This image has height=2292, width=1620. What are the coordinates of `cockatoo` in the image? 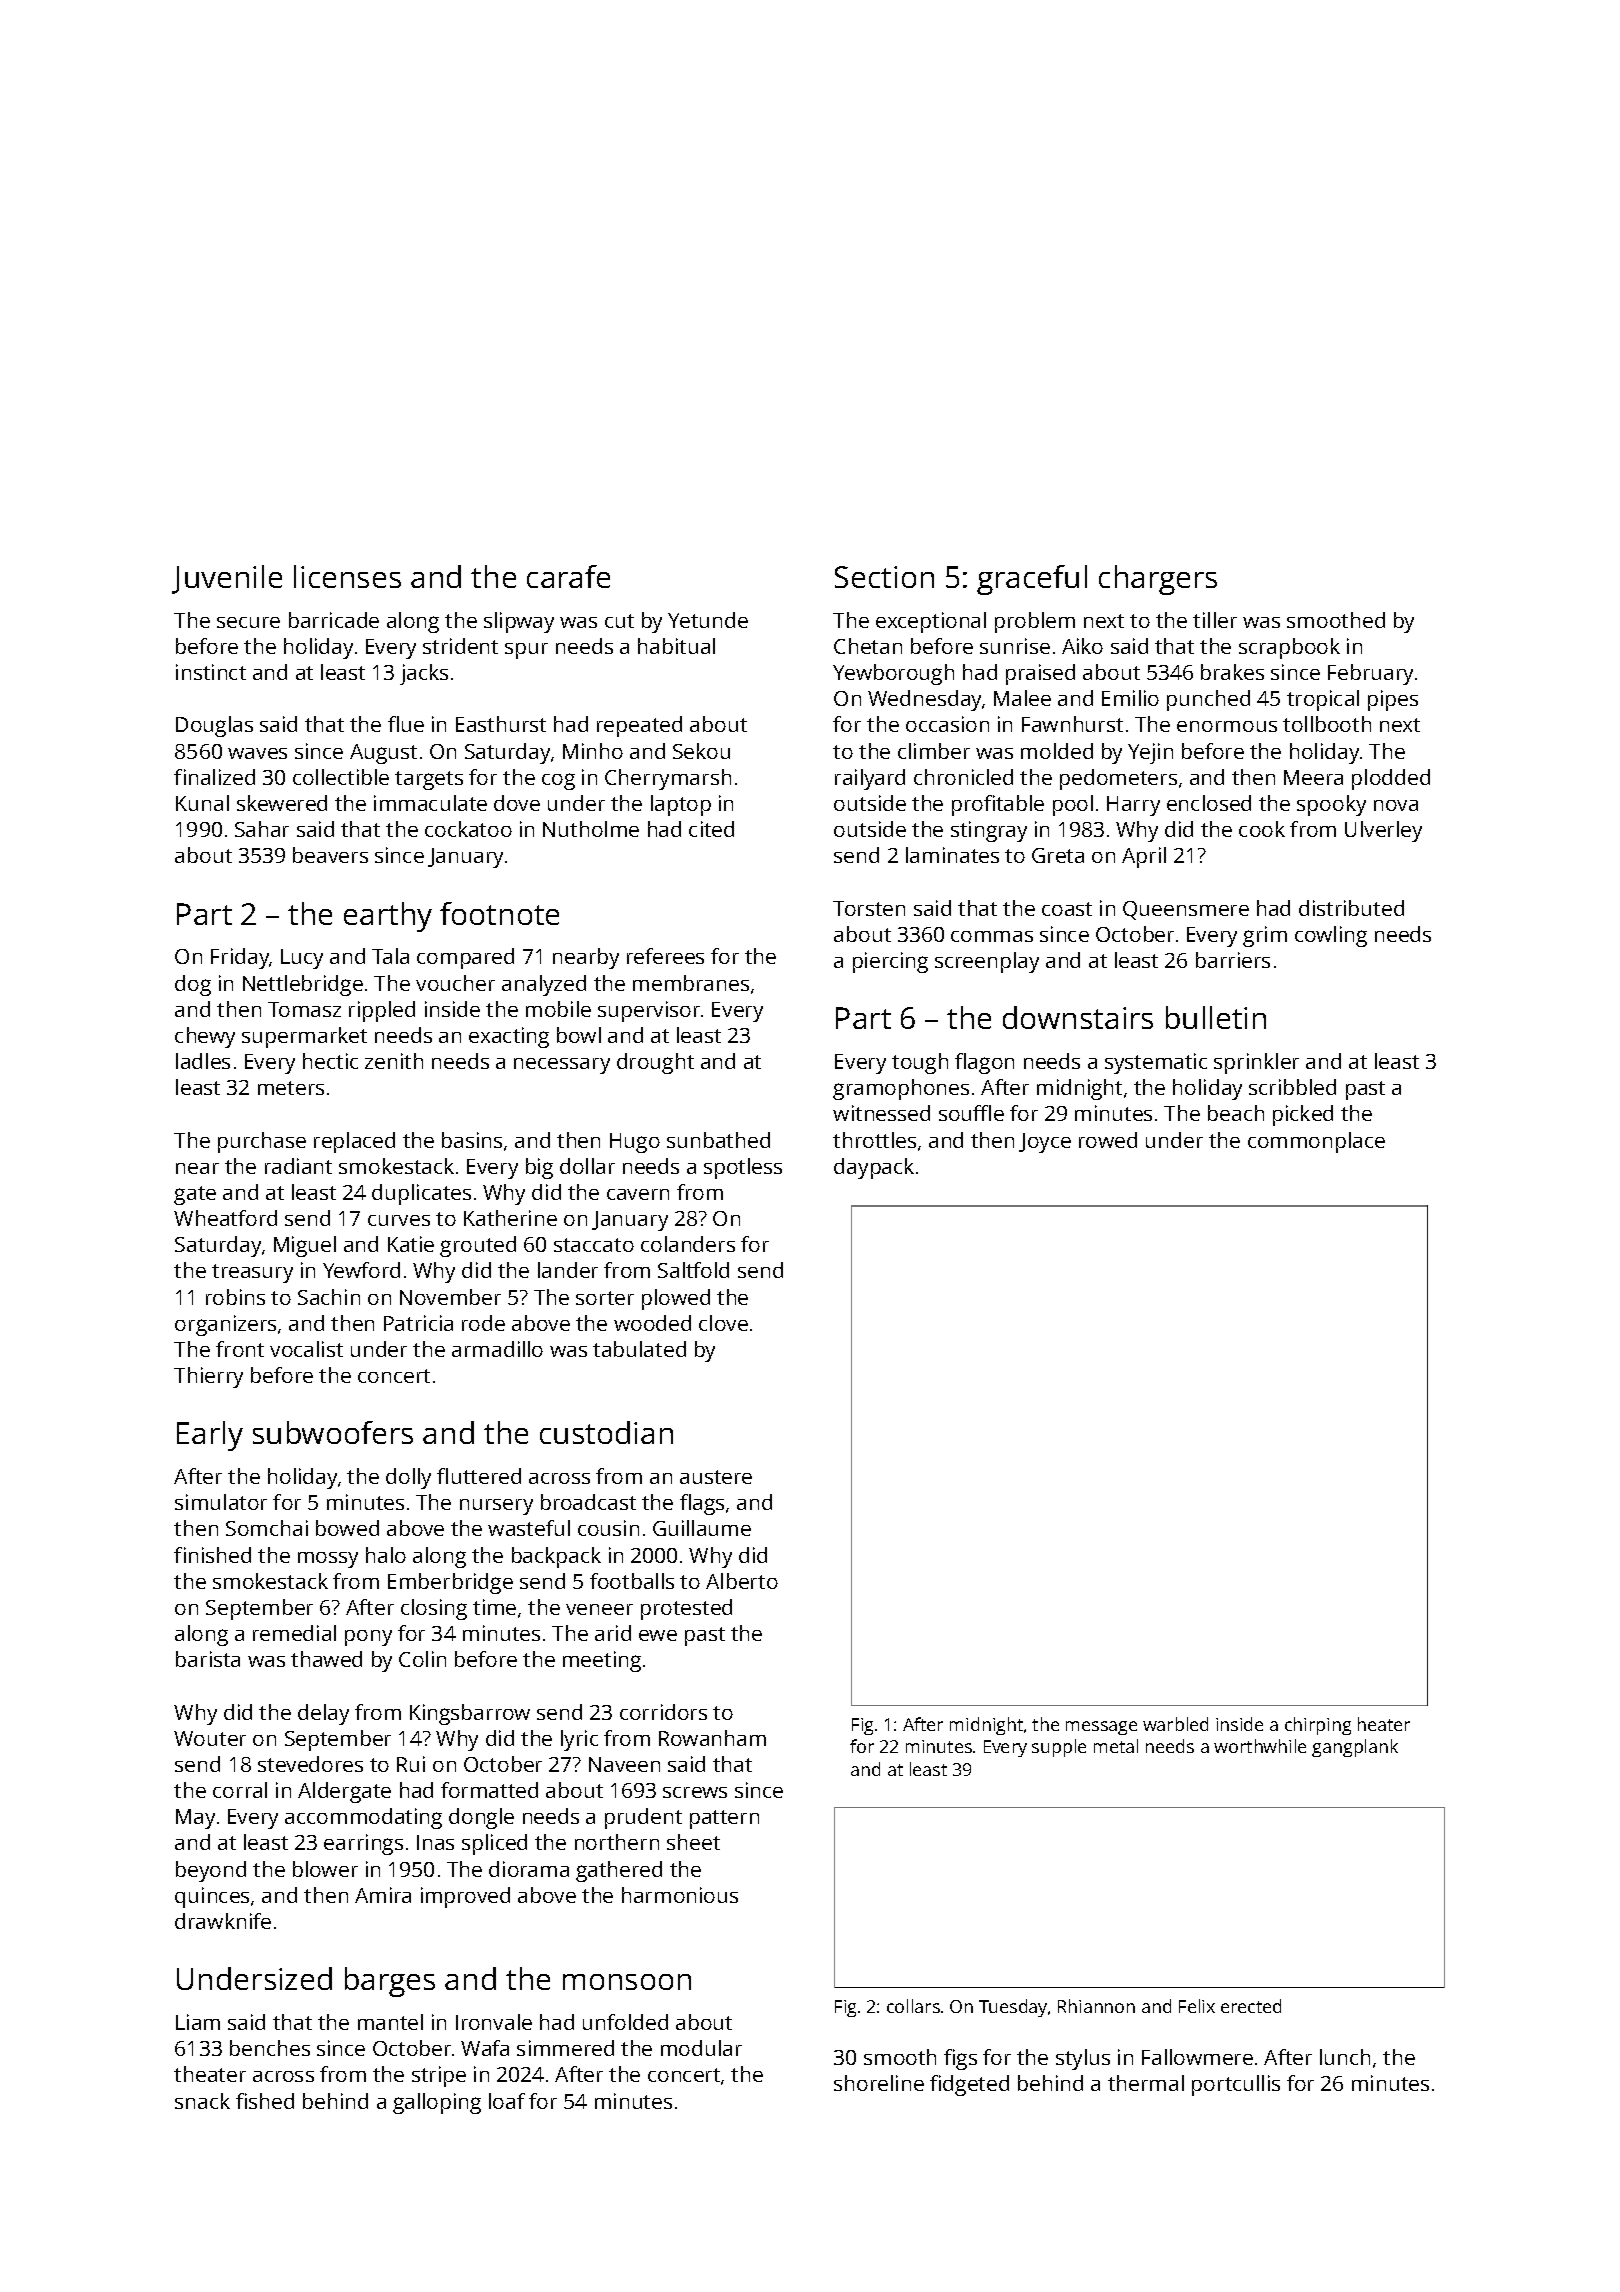 It's located at (468, 829).
